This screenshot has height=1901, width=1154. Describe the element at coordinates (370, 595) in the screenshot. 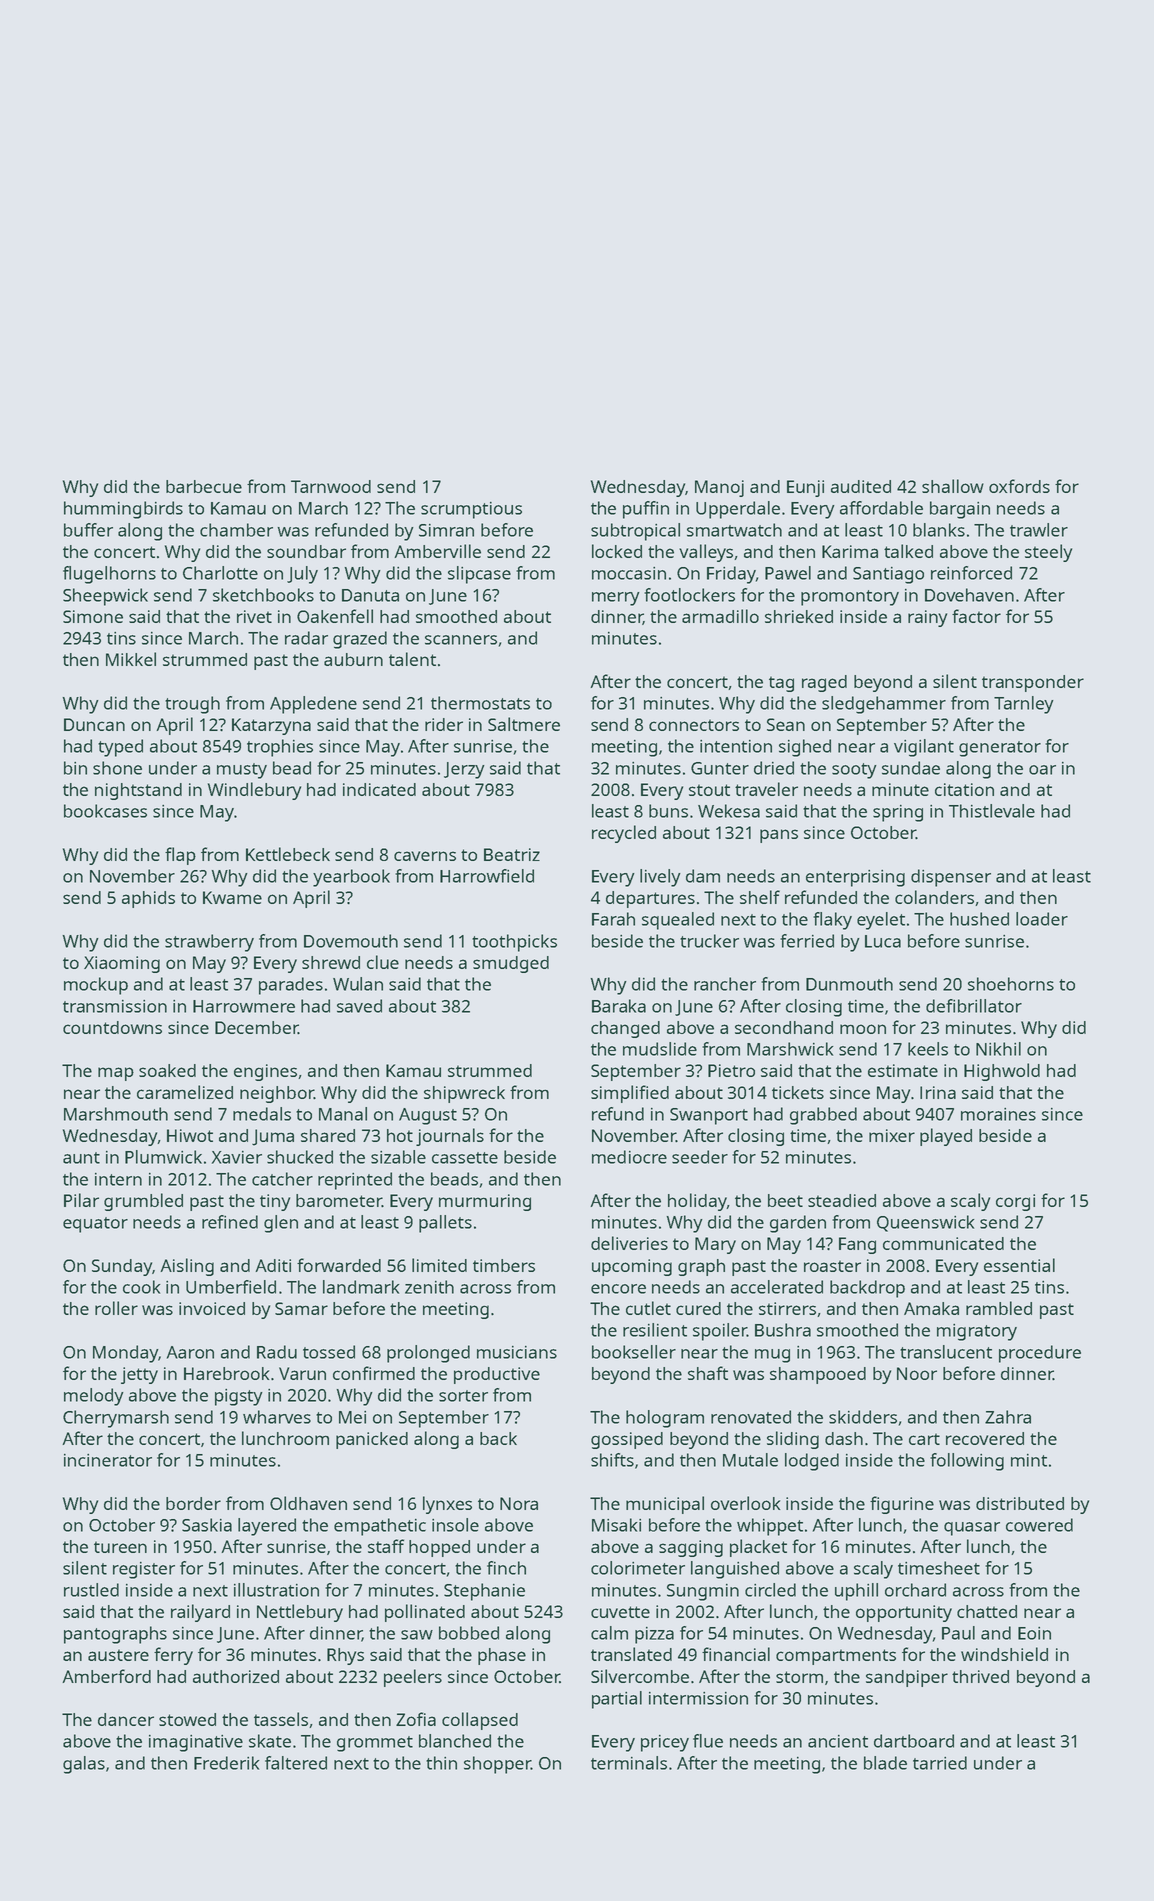

I see `Danuta` at that location.
